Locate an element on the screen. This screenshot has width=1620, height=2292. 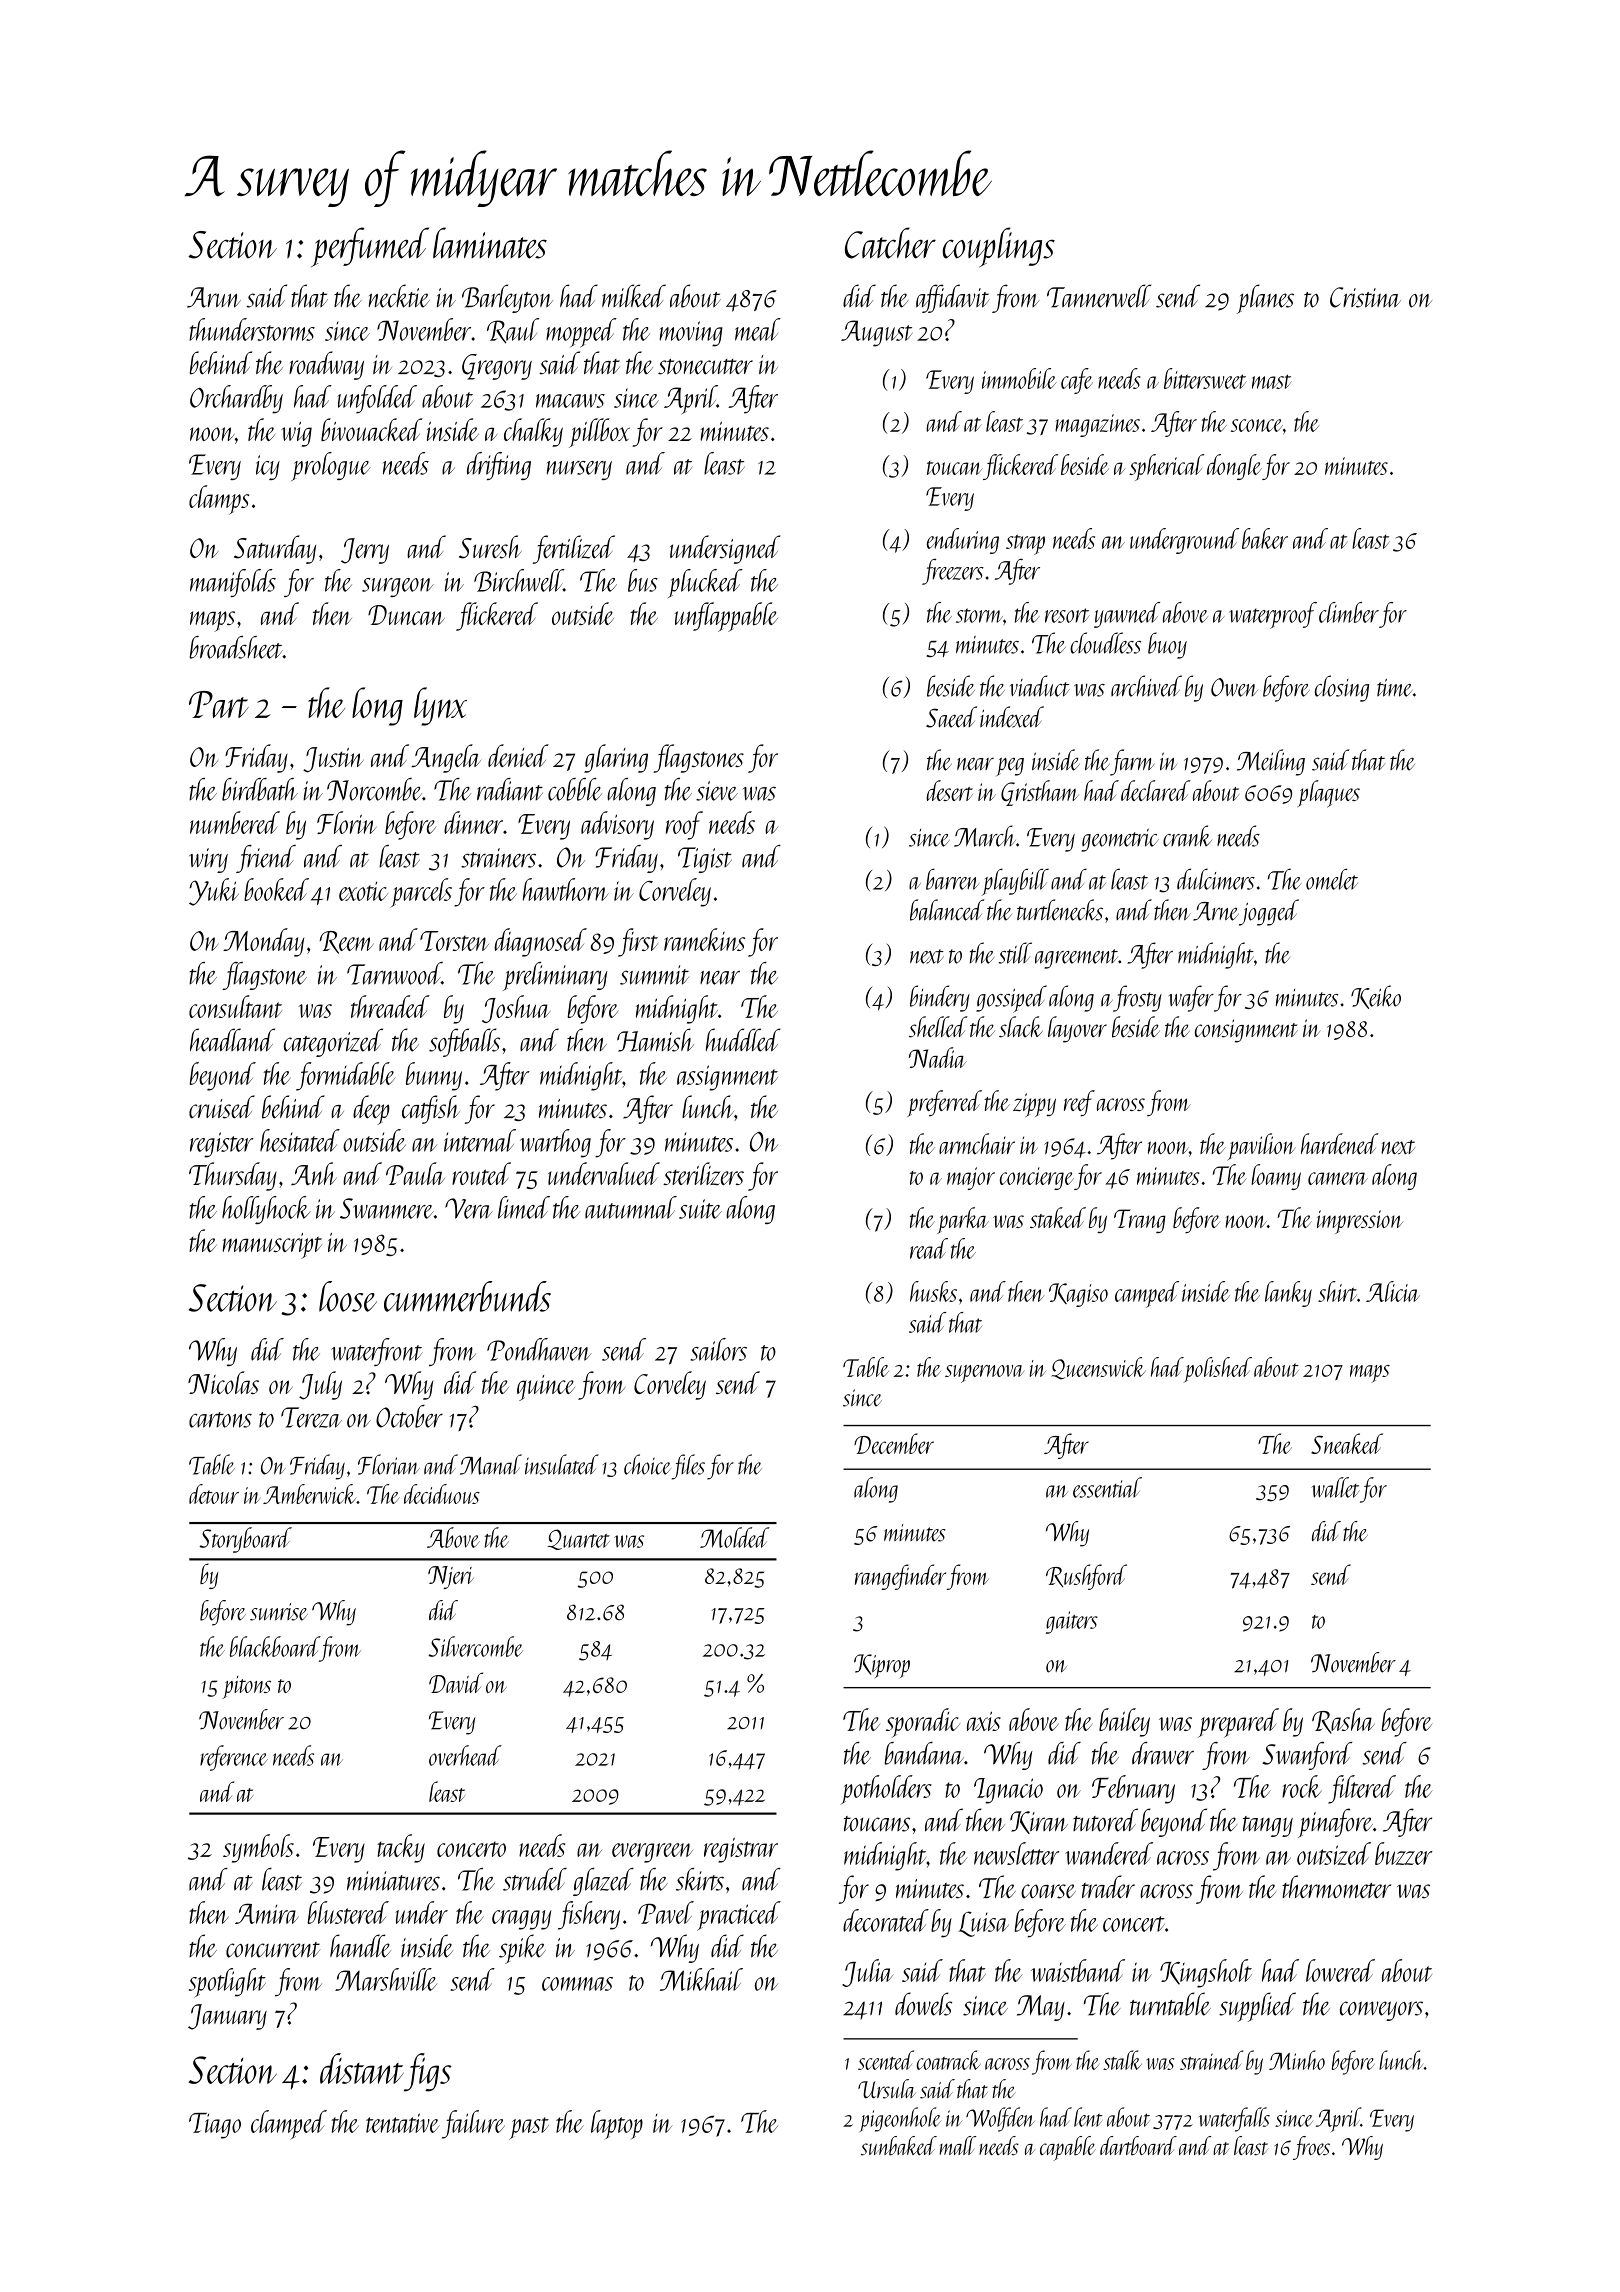
balanced is located at coordinates (947, 910).
